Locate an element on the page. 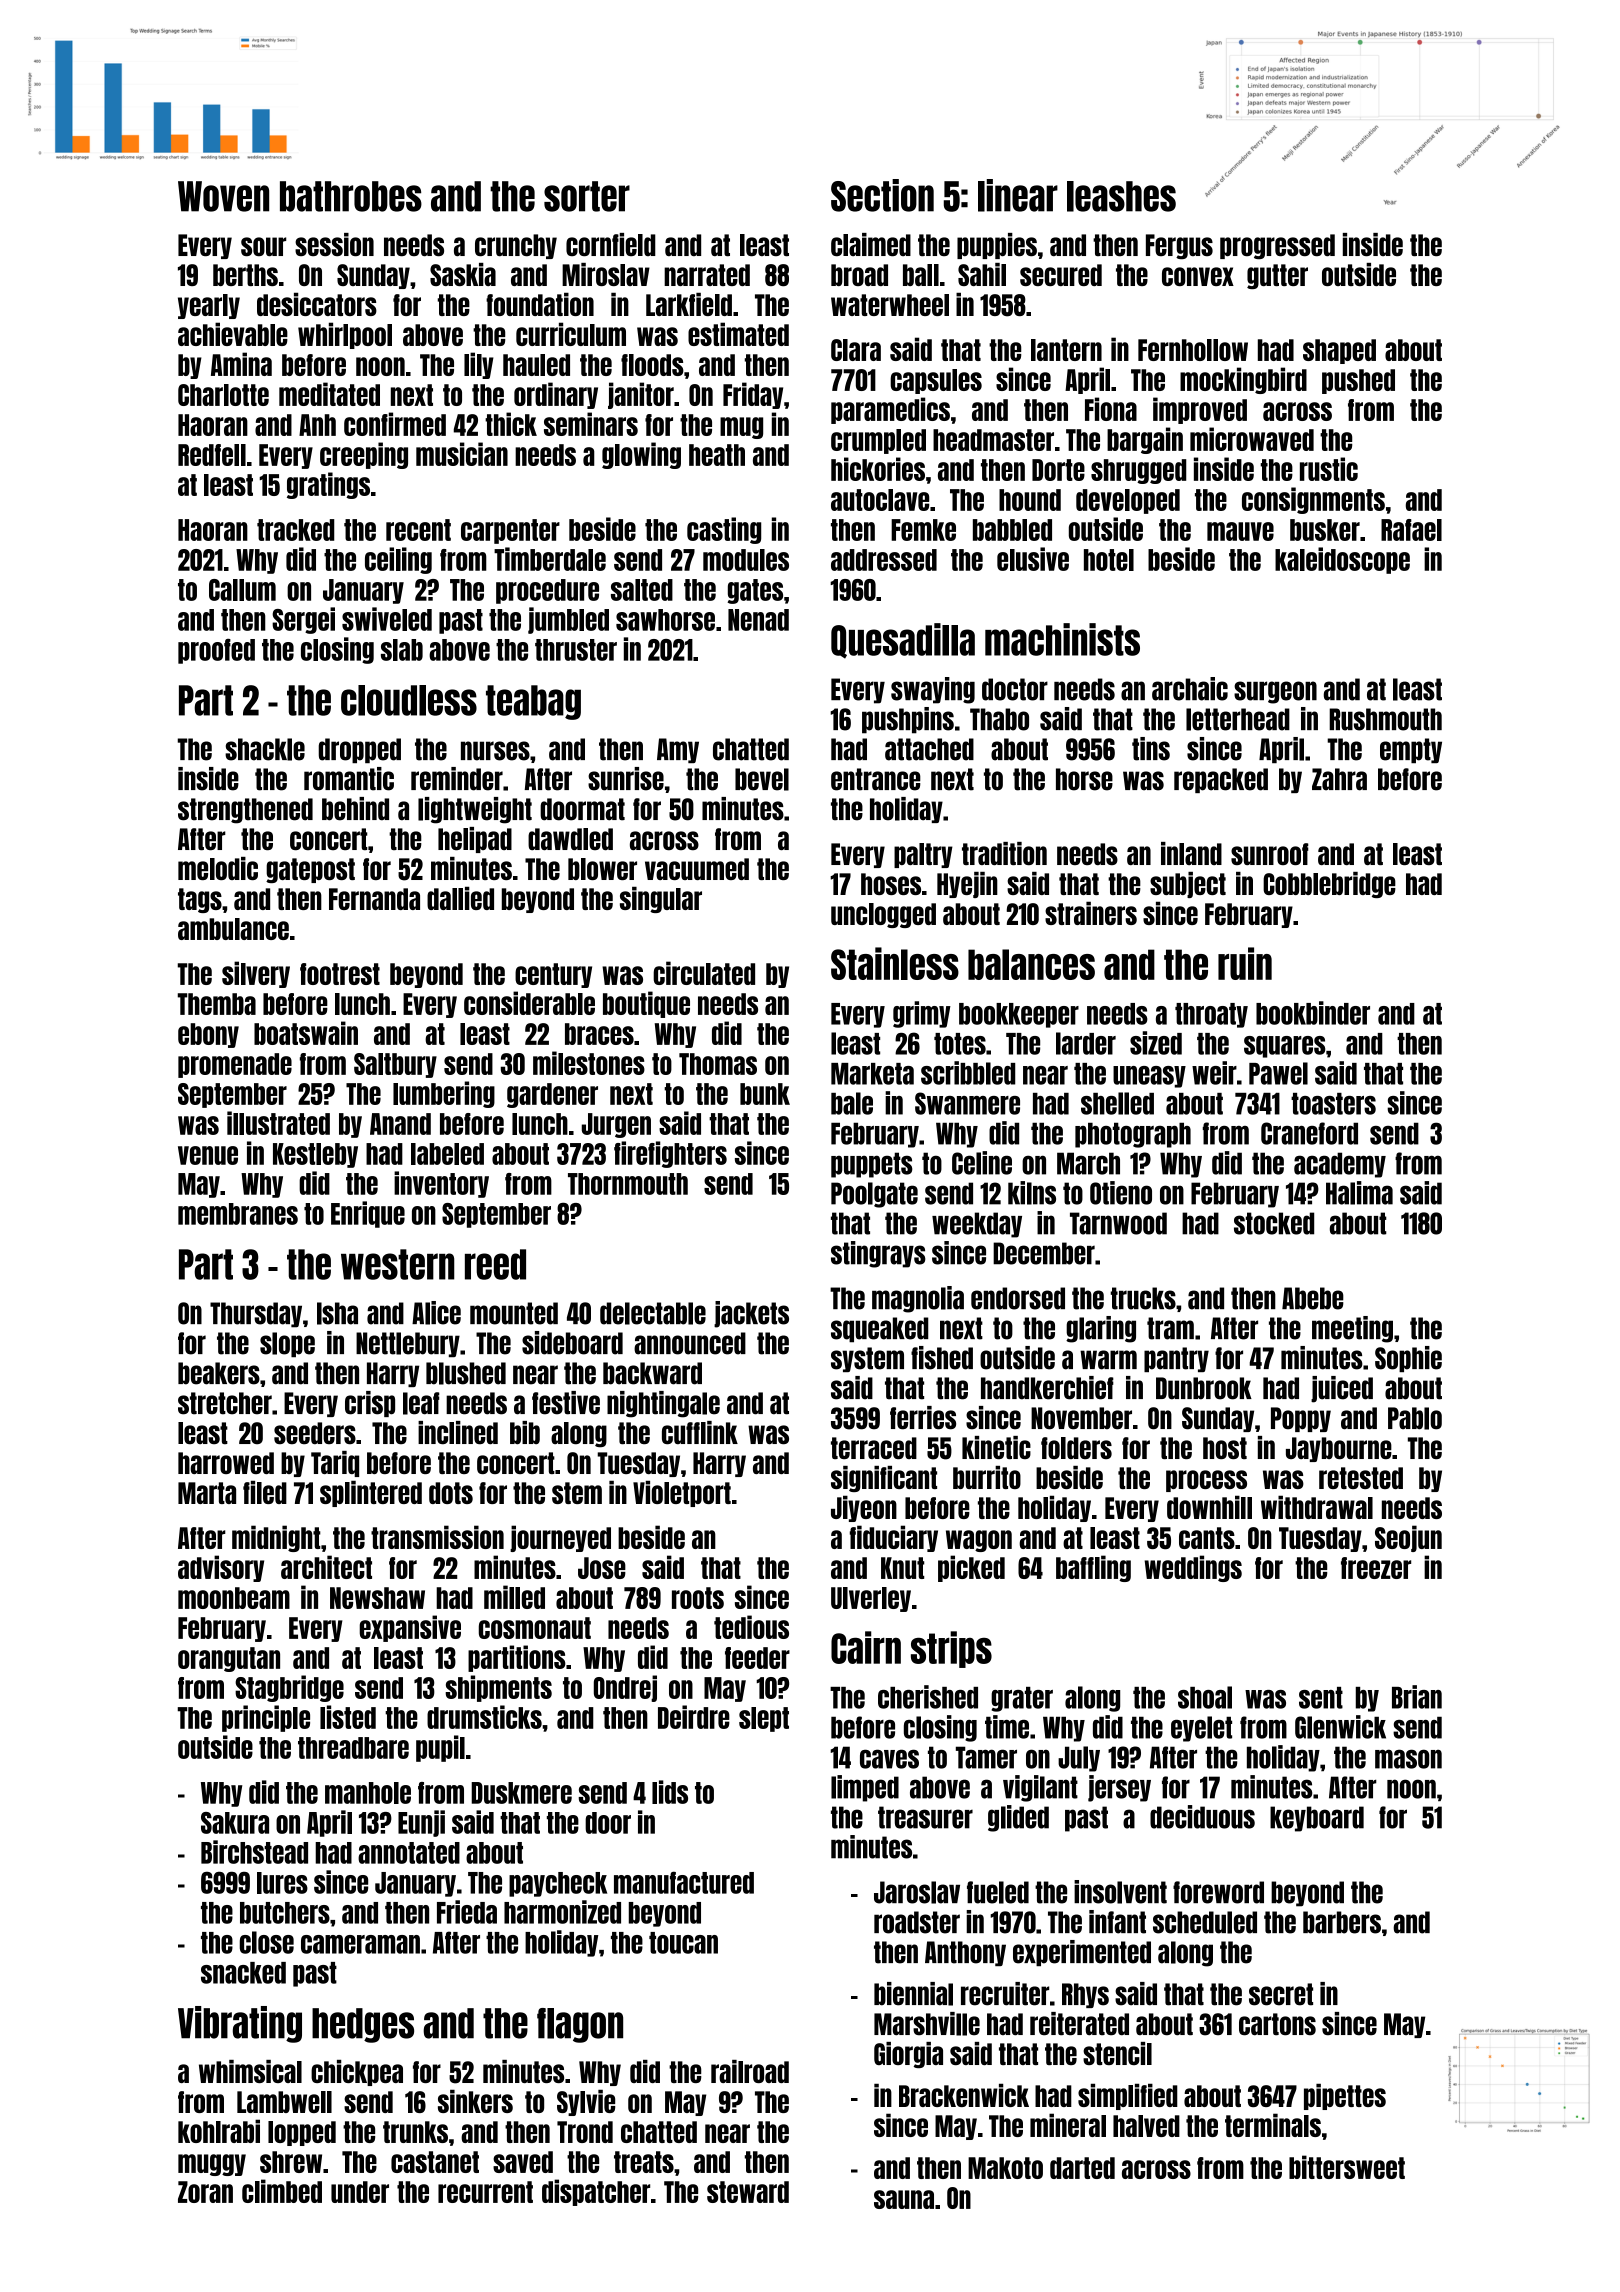  Brackenwick is located at coordinates (964, 2095).
